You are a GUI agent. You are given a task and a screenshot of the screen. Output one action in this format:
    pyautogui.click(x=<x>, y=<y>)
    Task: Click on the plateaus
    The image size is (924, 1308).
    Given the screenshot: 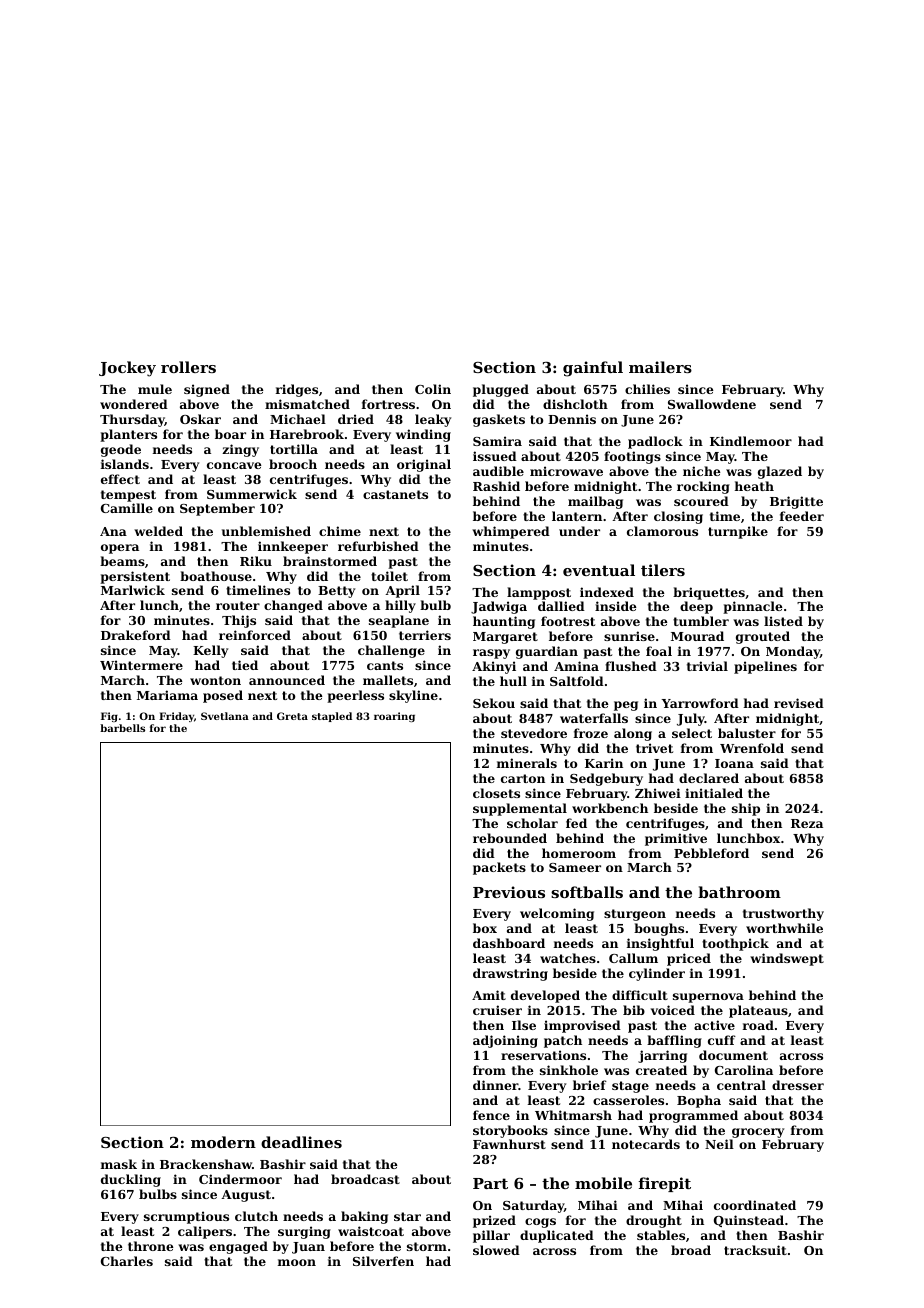 What is the action you would take?
    pyautogui.click(x=758, y=1011)
